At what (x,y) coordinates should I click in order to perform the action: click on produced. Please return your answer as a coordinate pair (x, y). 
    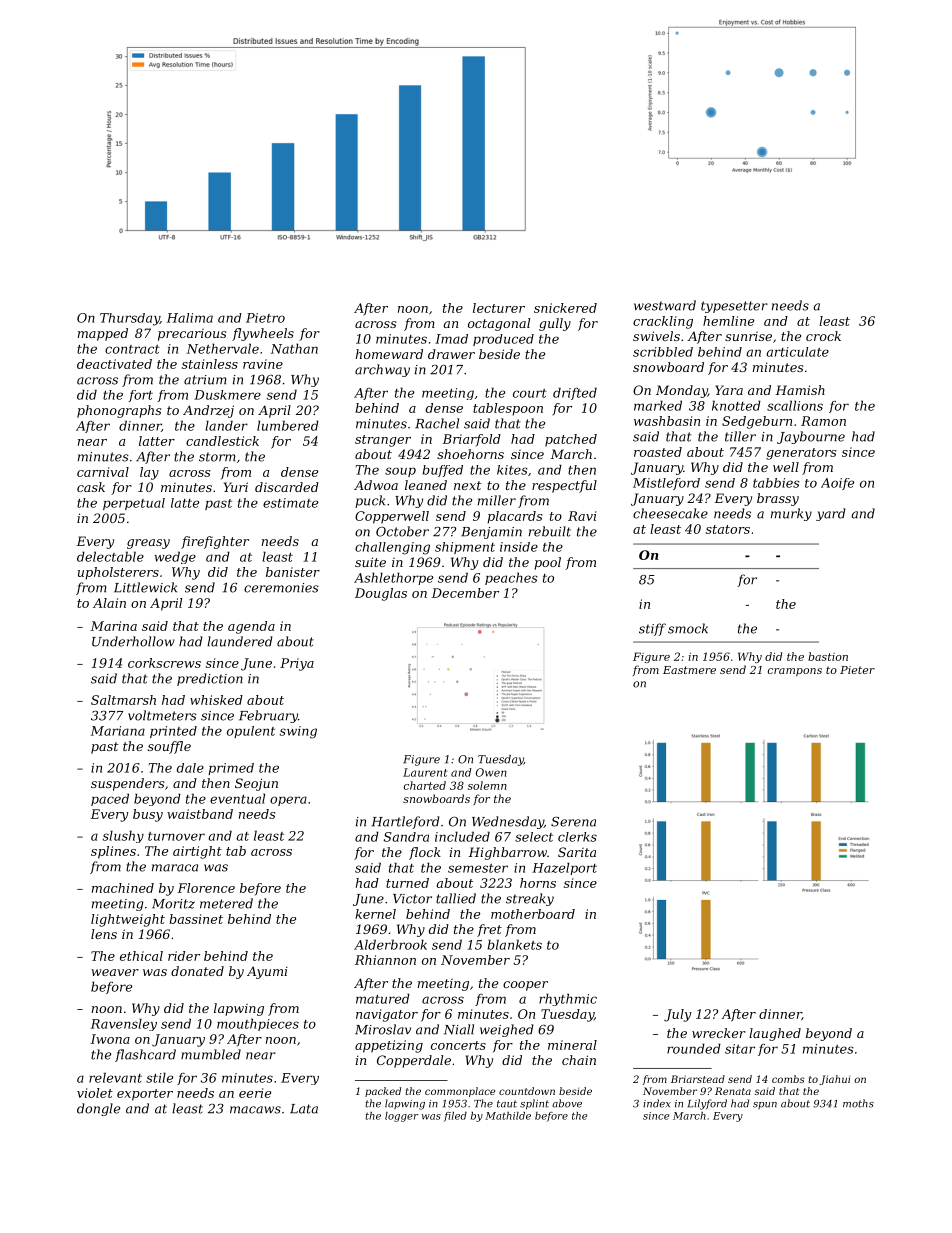
    Looking at the image, I should click on (503, 340).
